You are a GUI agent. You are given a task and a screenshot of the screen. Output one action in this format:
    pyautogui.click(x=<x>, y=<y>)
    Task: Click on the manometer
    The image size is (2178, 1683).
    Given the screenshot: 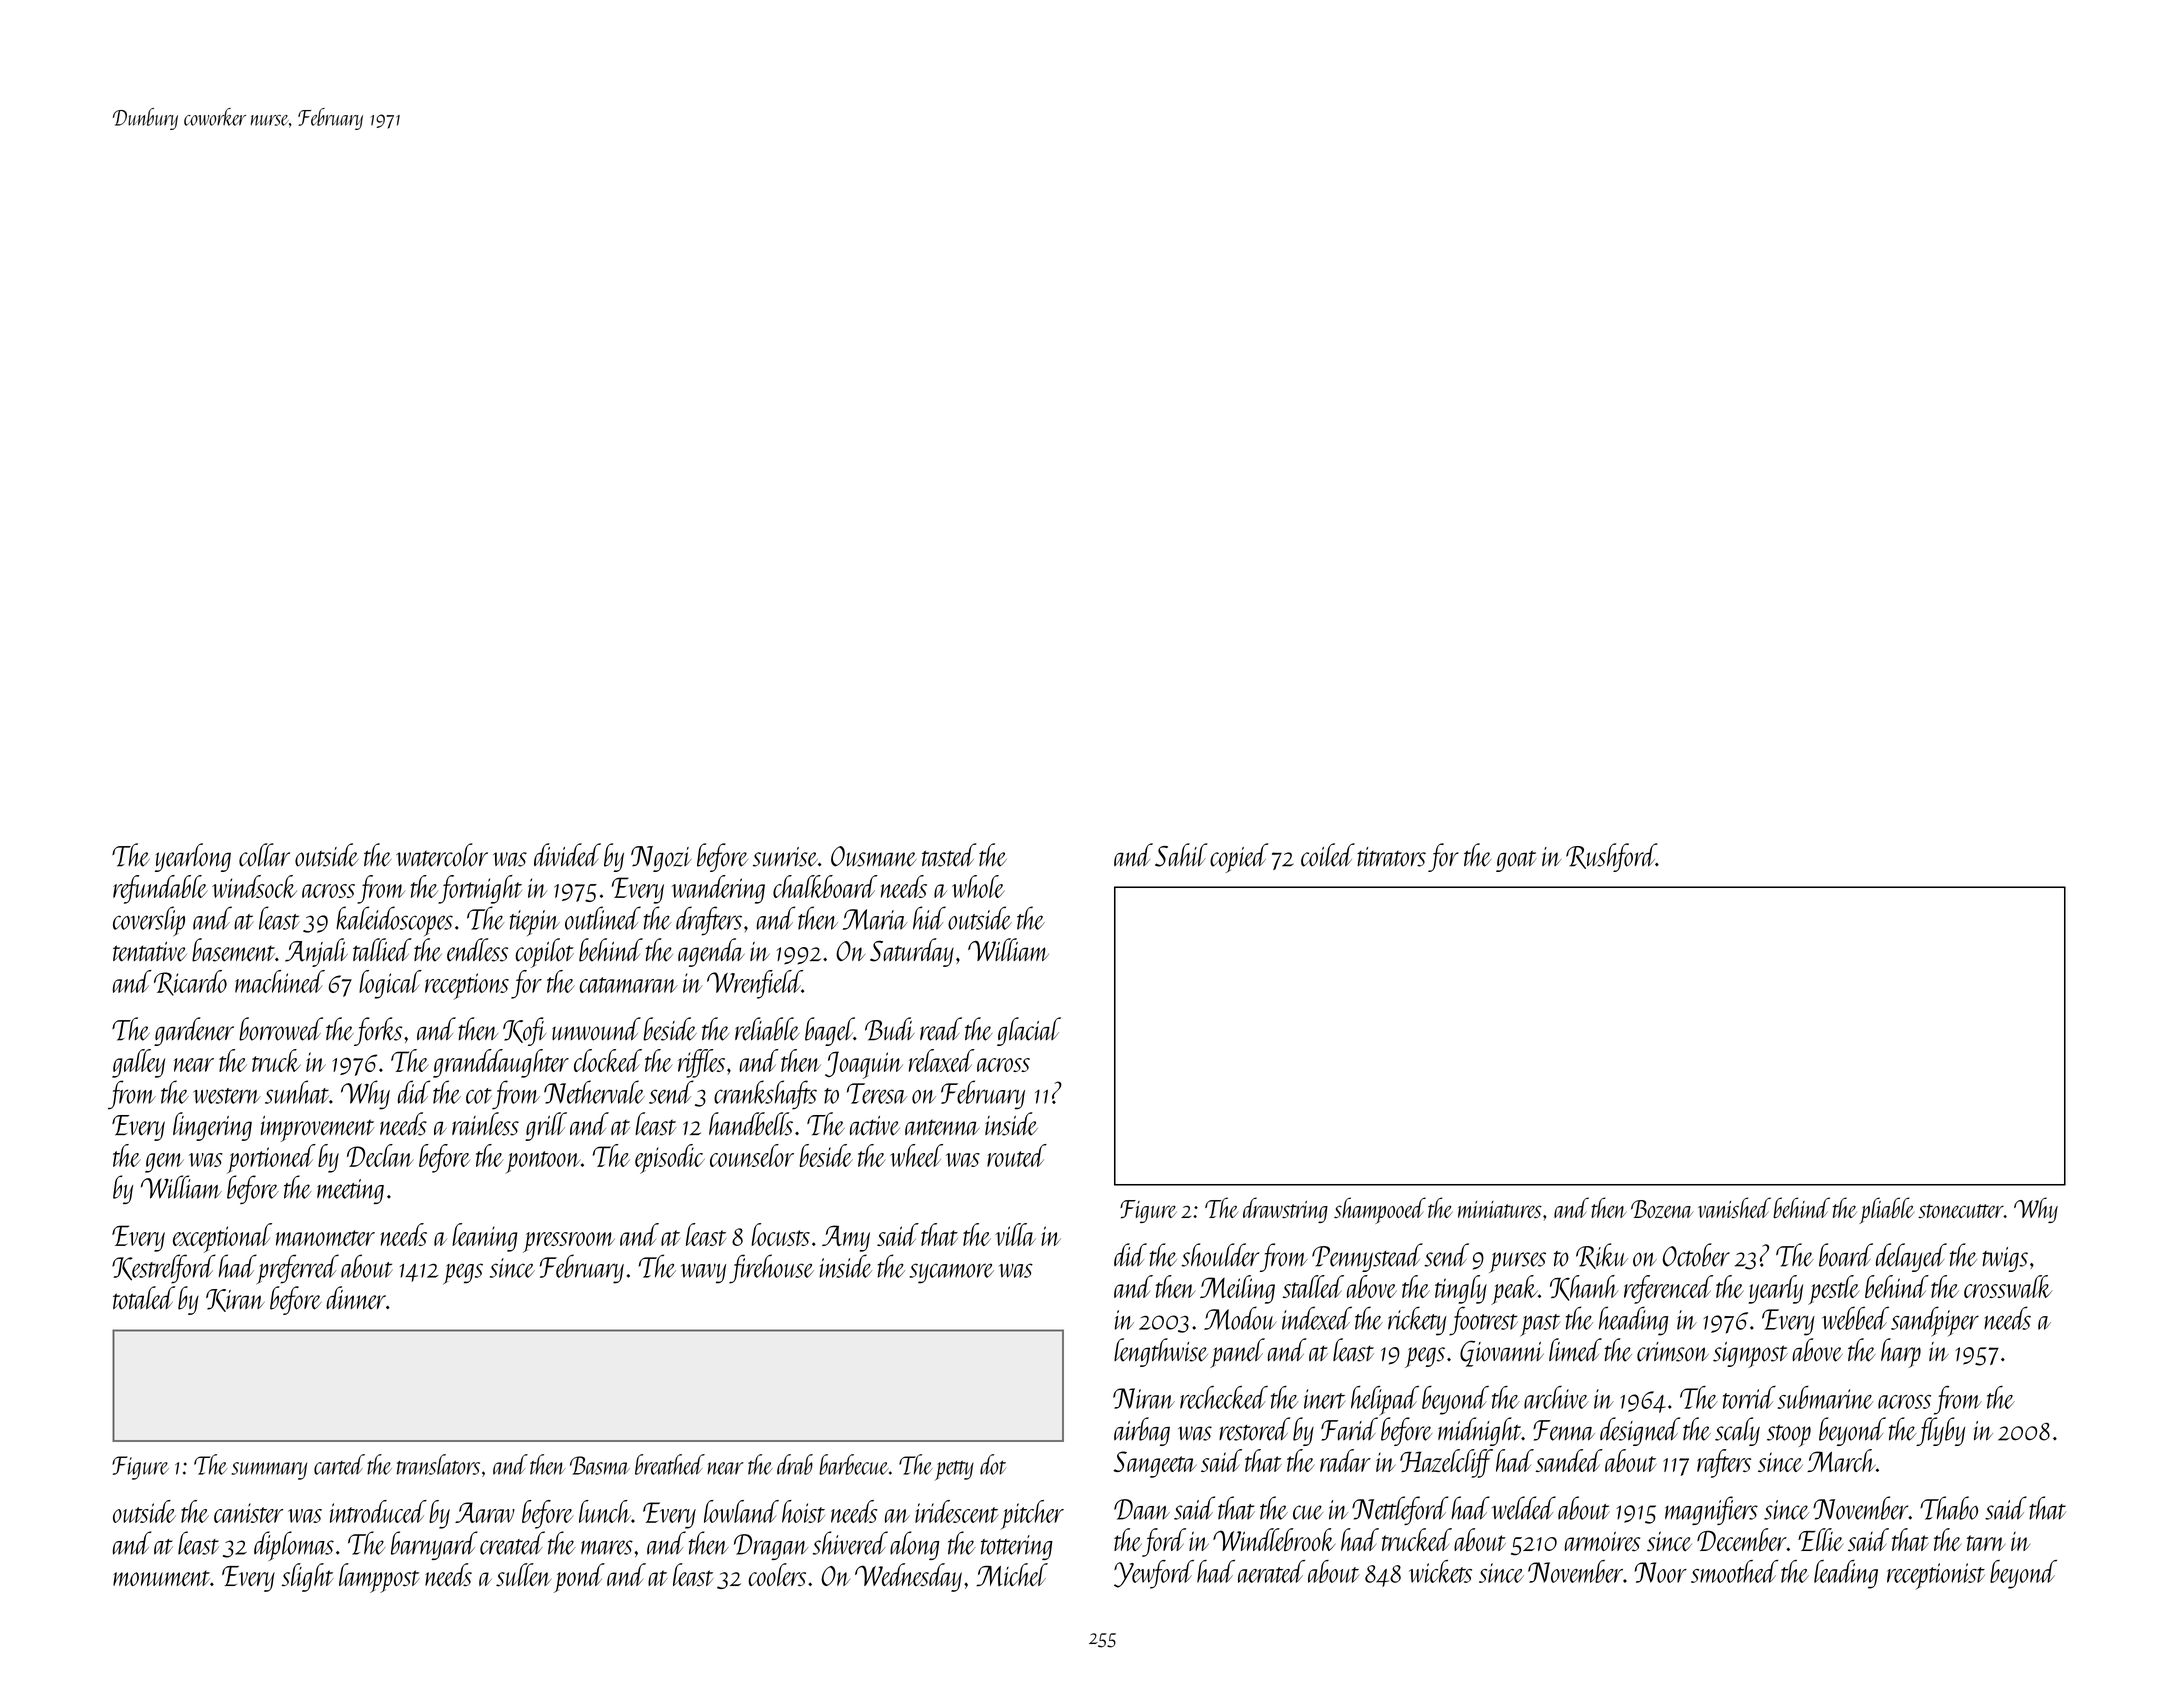 What is the action you would take?
    pyautogui.click(x=325, y=1238)
